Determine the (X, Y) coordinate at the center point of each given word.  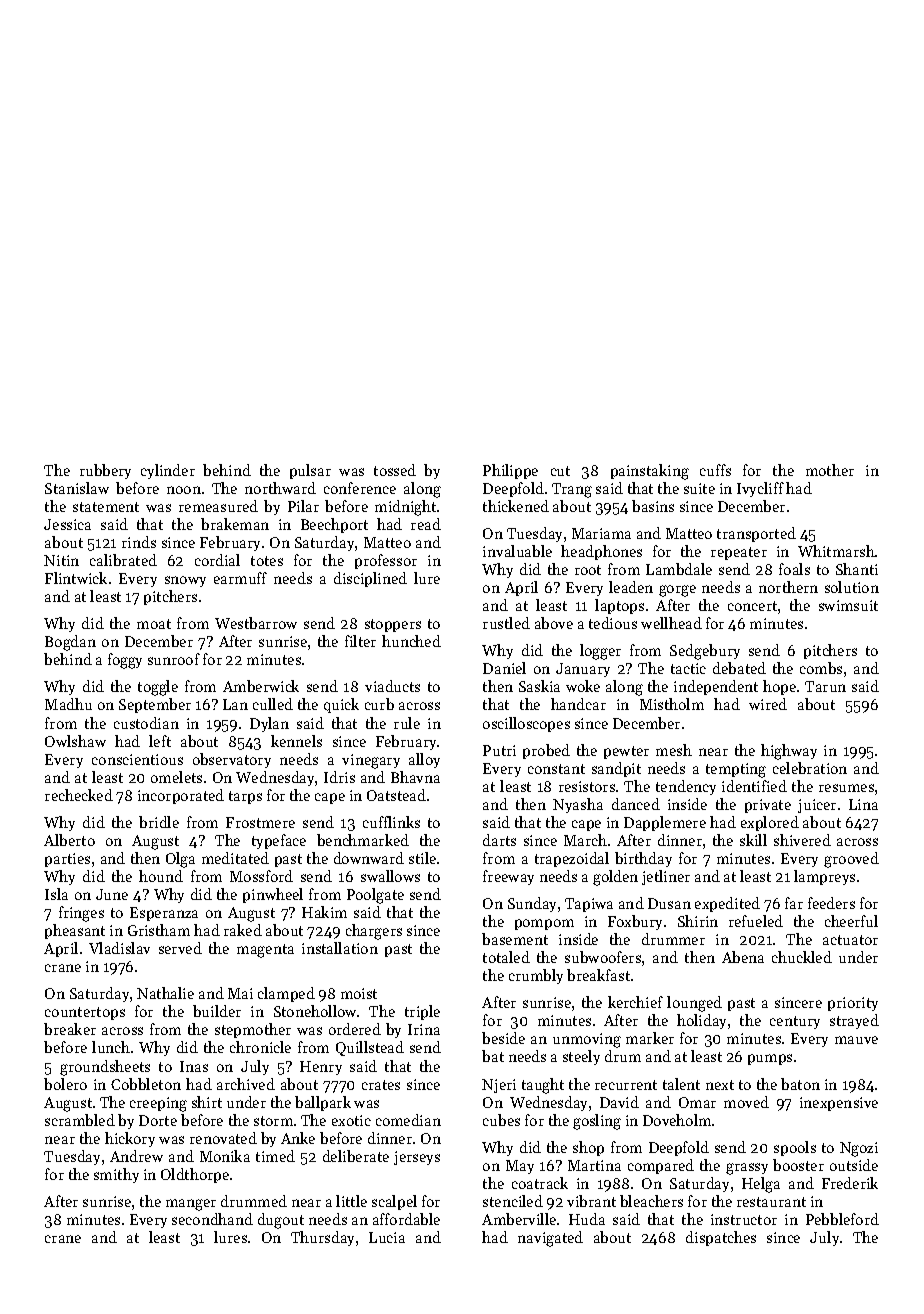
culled (273, 704)
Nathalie (165, 993)
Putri (499, 750)
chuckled (802, 957)
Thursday (322, 1238)
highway (789, 752)
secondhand (212, 1219)
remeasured (218, 506)
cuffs (715, 470)
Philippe (510, 471)
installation (340, 948)
